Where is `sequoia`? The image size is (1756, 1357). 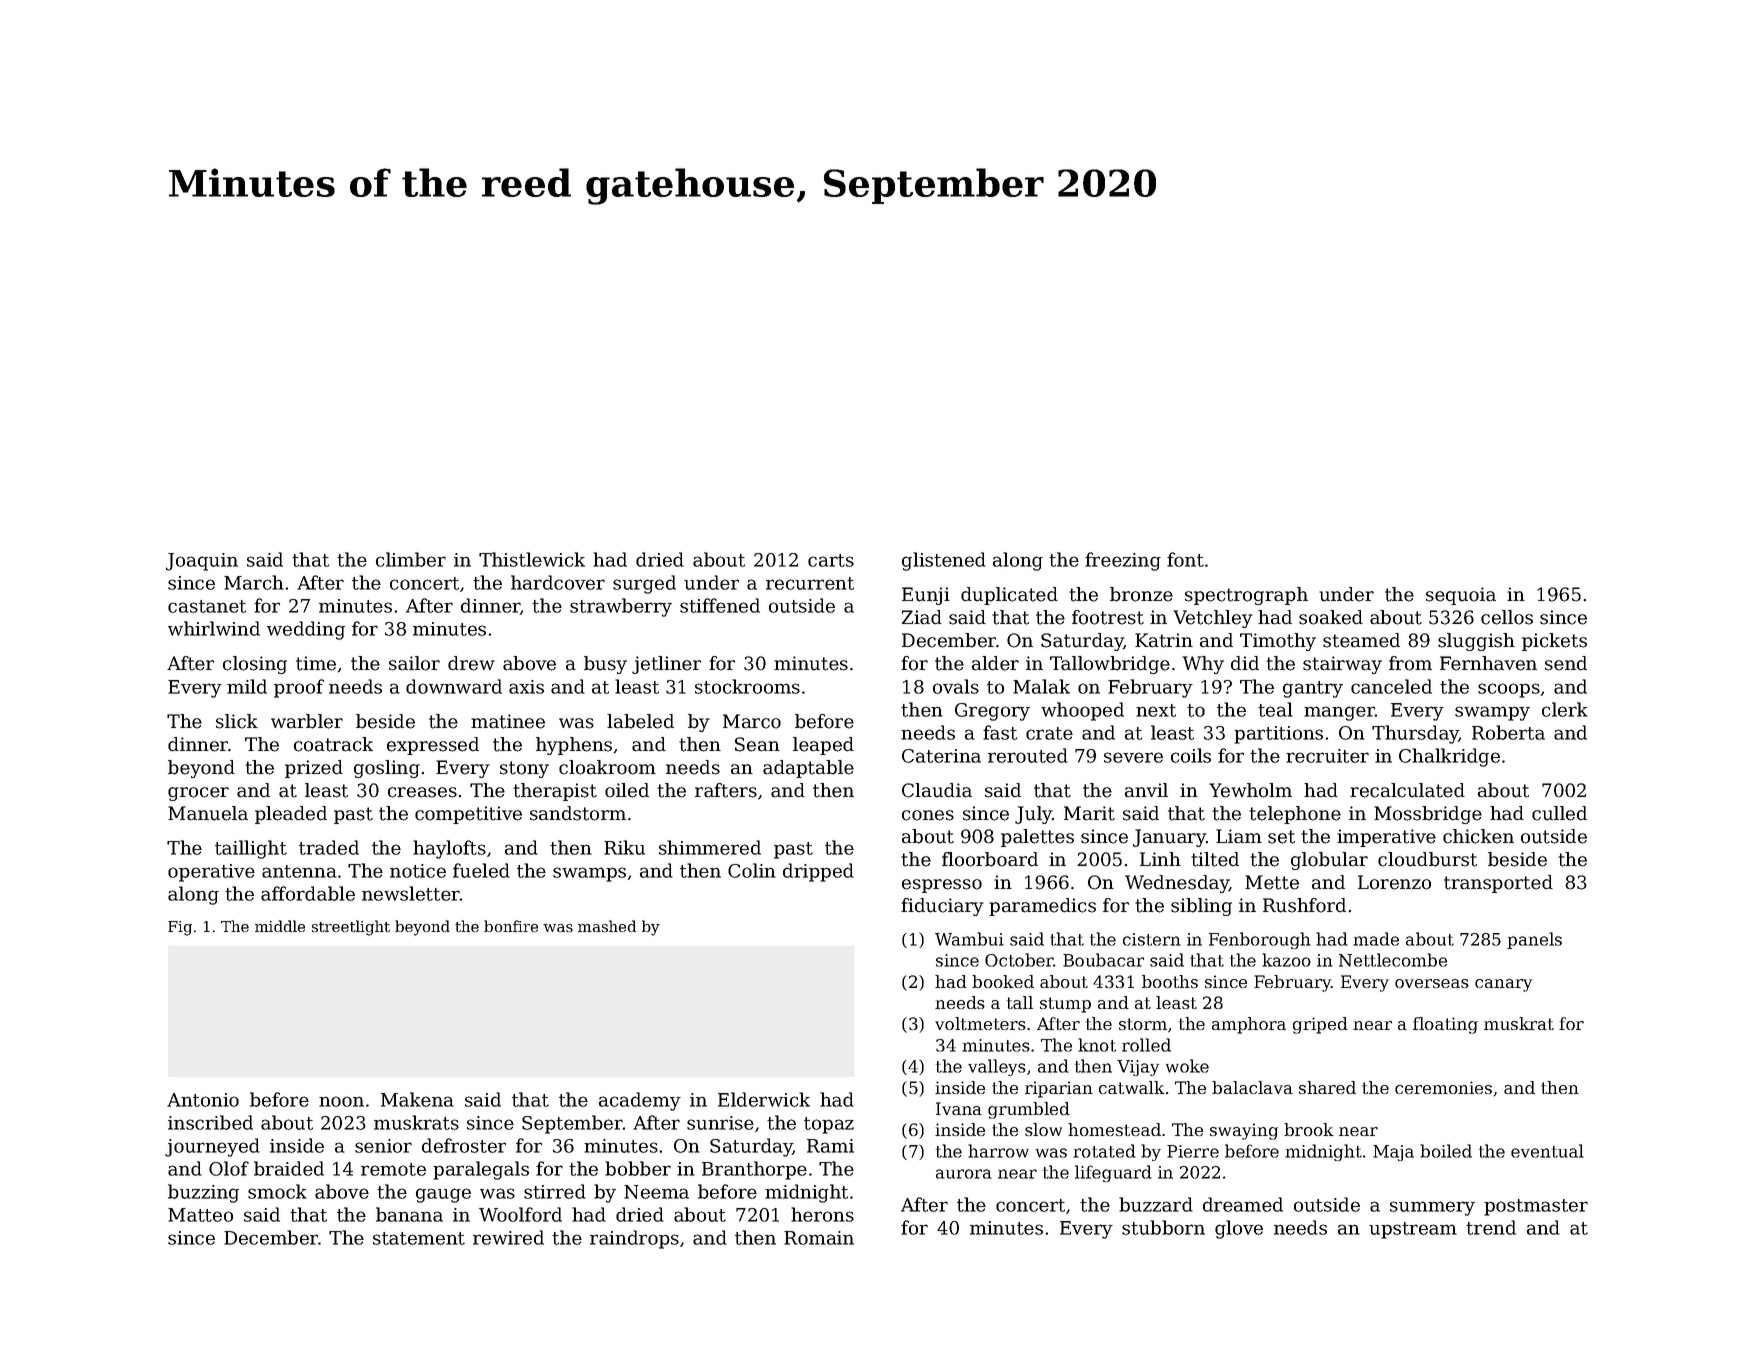 sequoia is located at coordinates (1461, 596).
